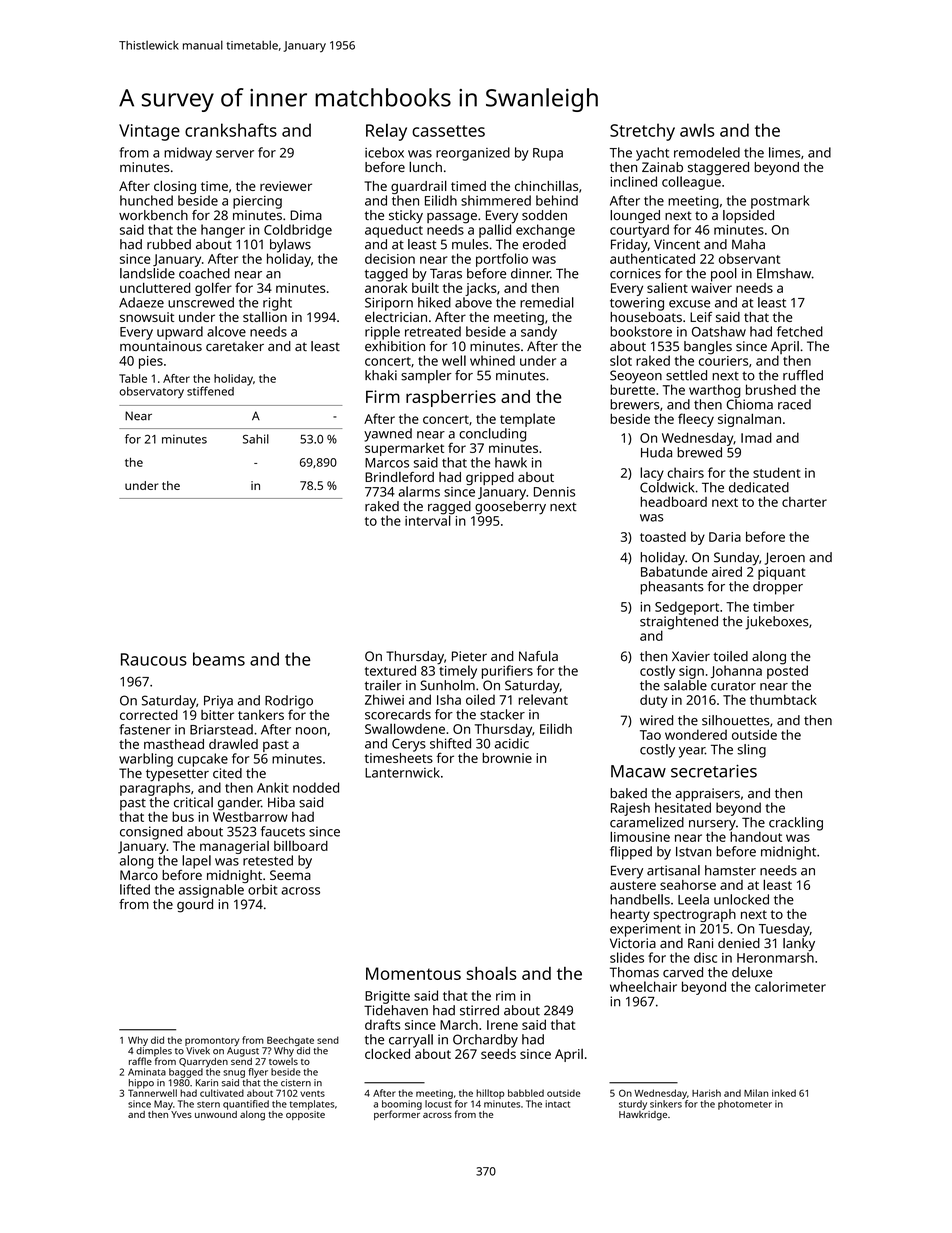  What do you see at coordinates (752, 751) in the screenshot?
I see `sling` at bounding box center [752, 751].
